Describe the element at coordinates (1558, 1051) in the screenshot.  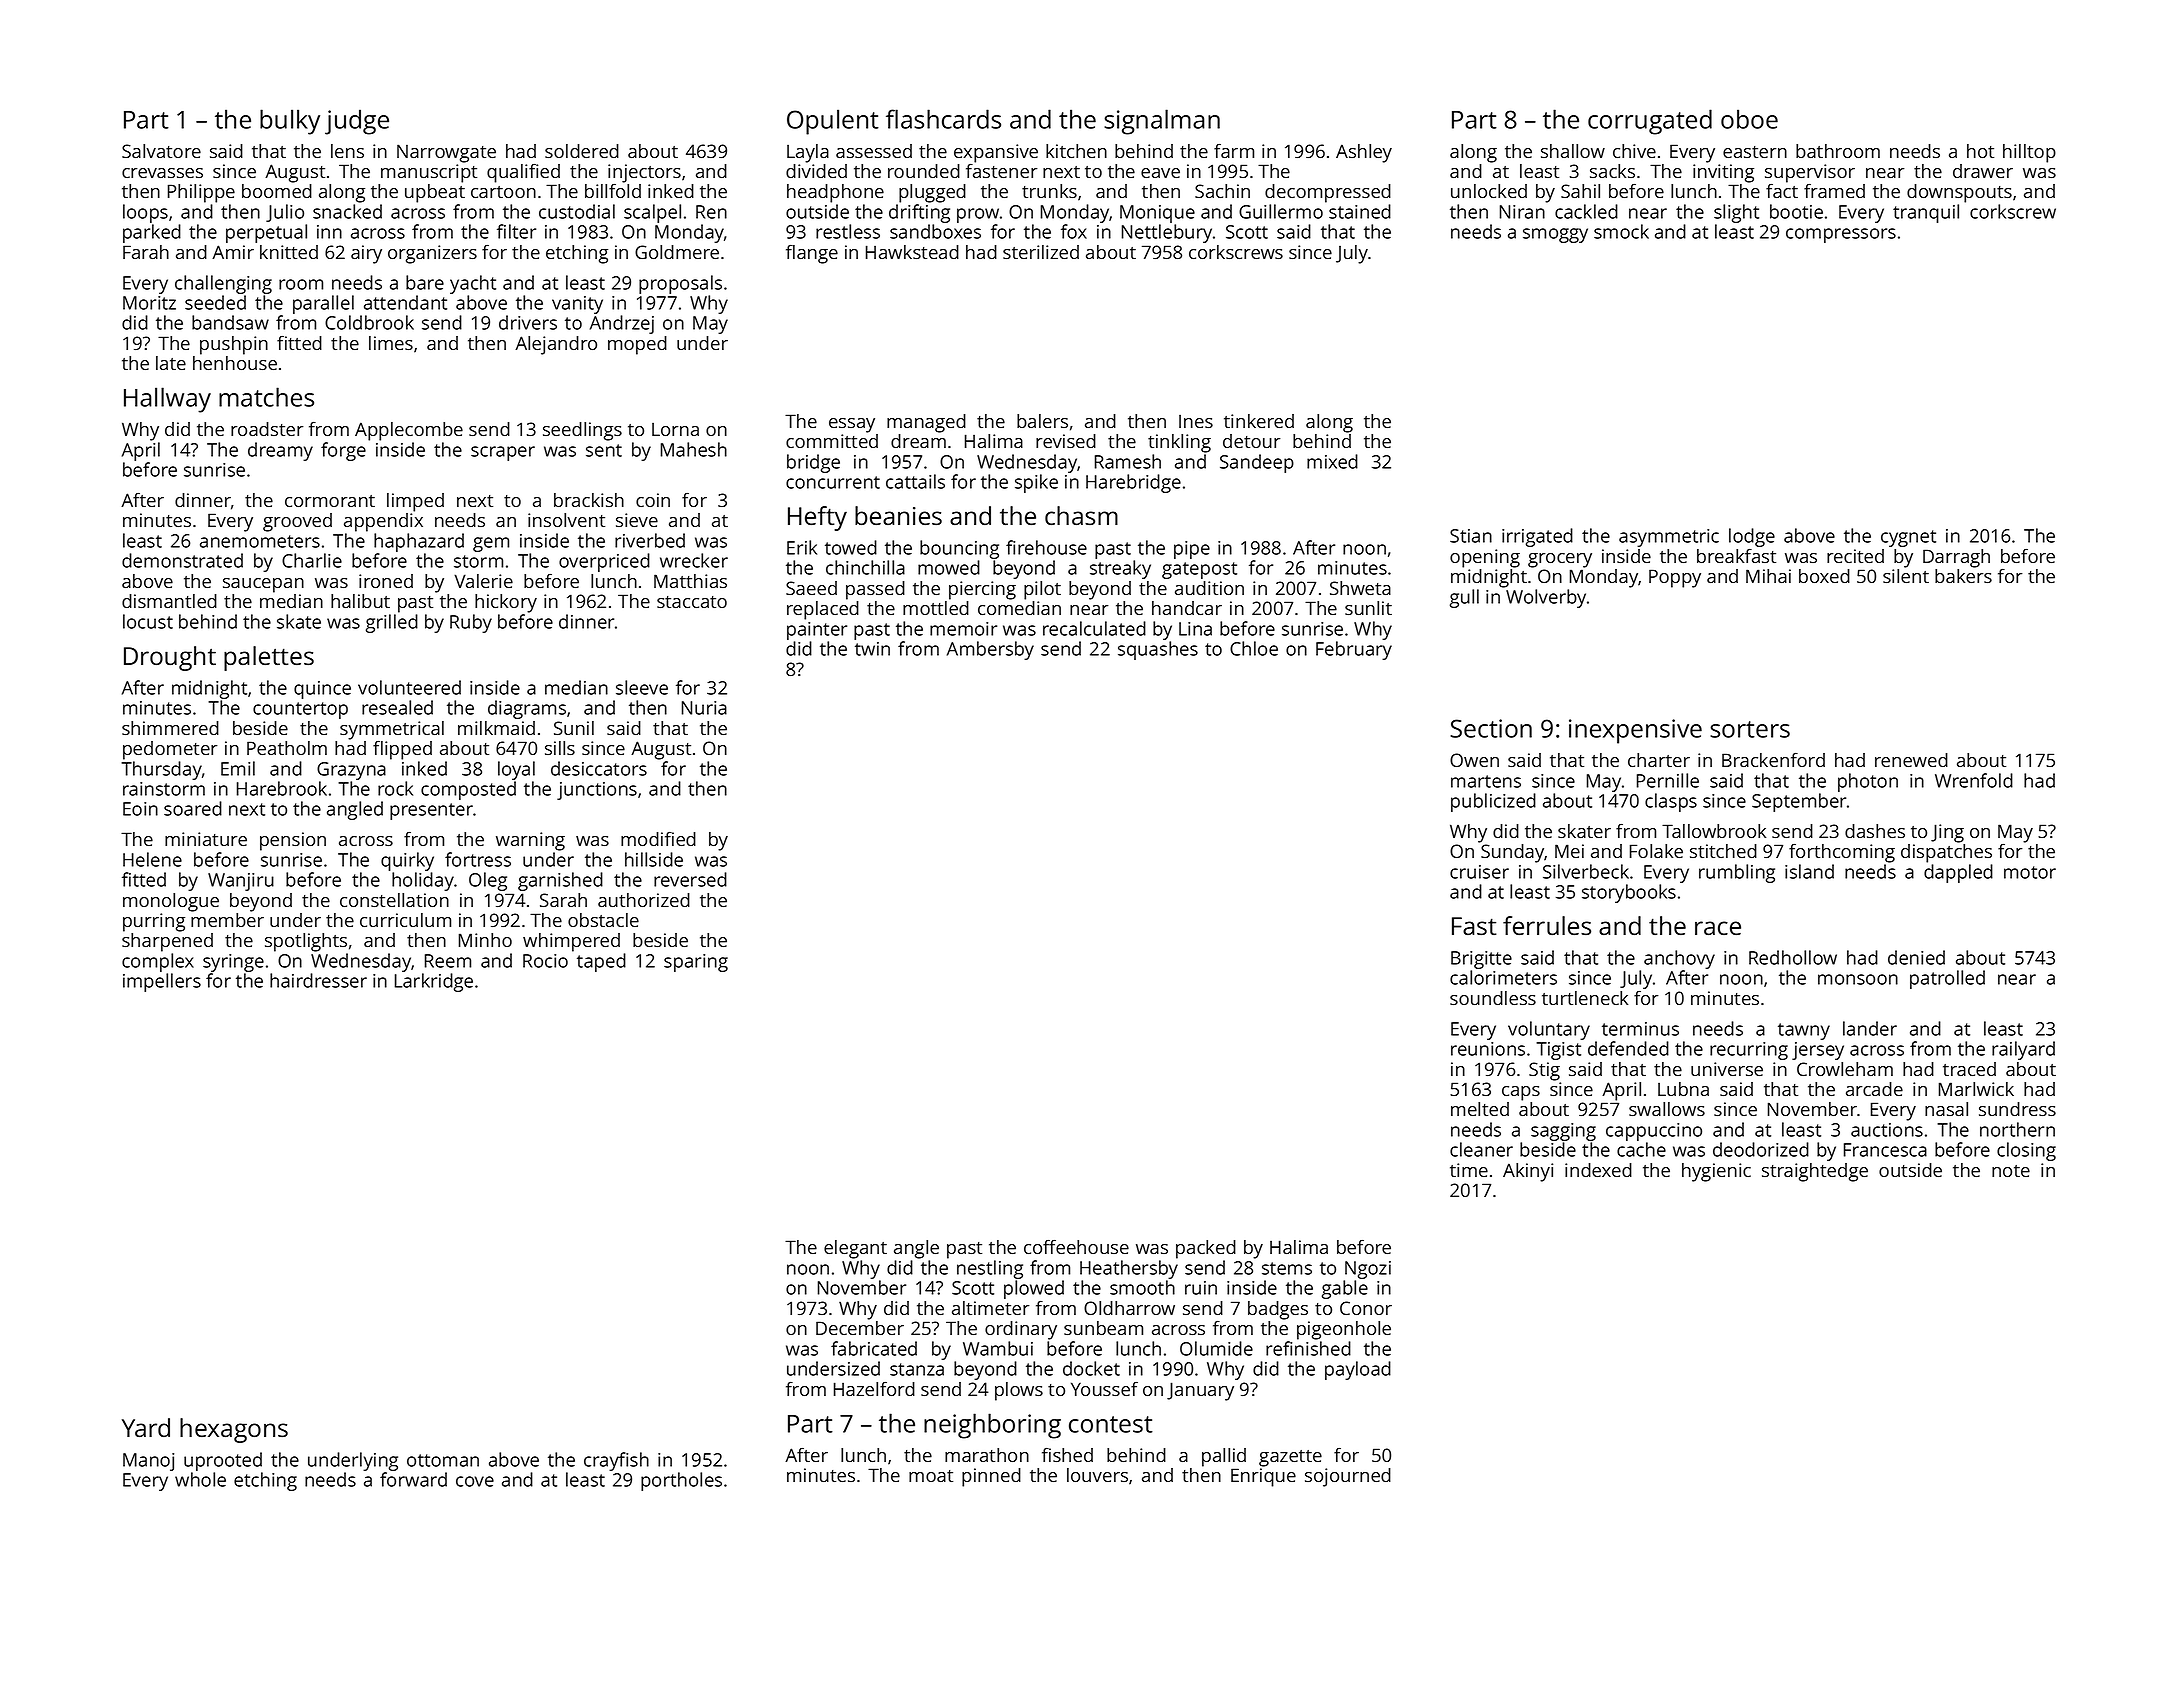
I see `Tigist` at that location.
